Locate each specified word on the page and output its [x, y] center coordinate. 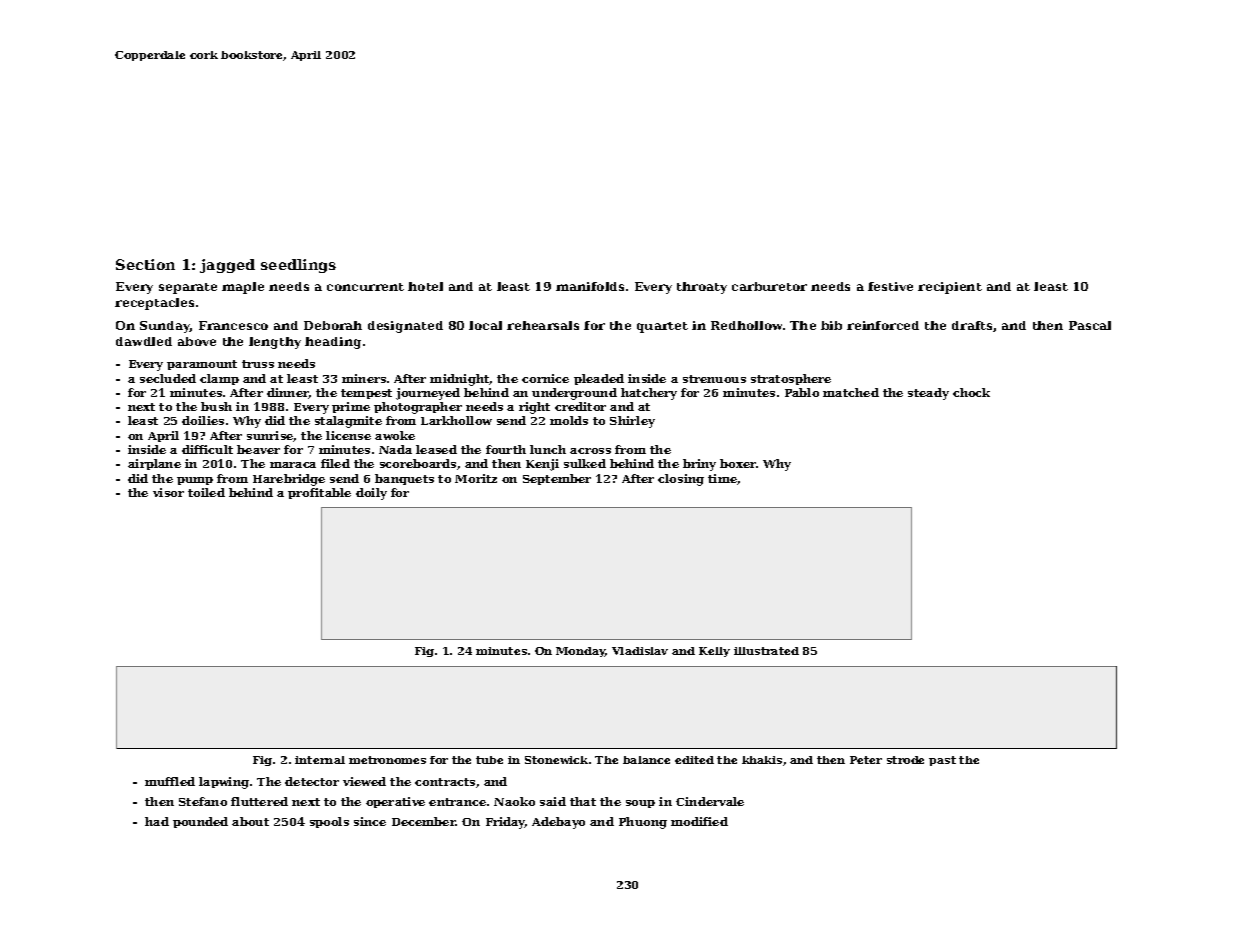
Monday [580, 652]
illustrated [766, 651]
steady [928, 394]
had [157, 821]
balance [646, 760]
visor [168, 492]
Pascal [1090, 325]
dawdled [144, 341]
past [942, 761]
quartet [662, 327]
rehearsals [543, 325]
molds [569, 420]
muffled [170, 781]
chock [971, 392]
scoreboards [418, 463]
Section [145, 264]
